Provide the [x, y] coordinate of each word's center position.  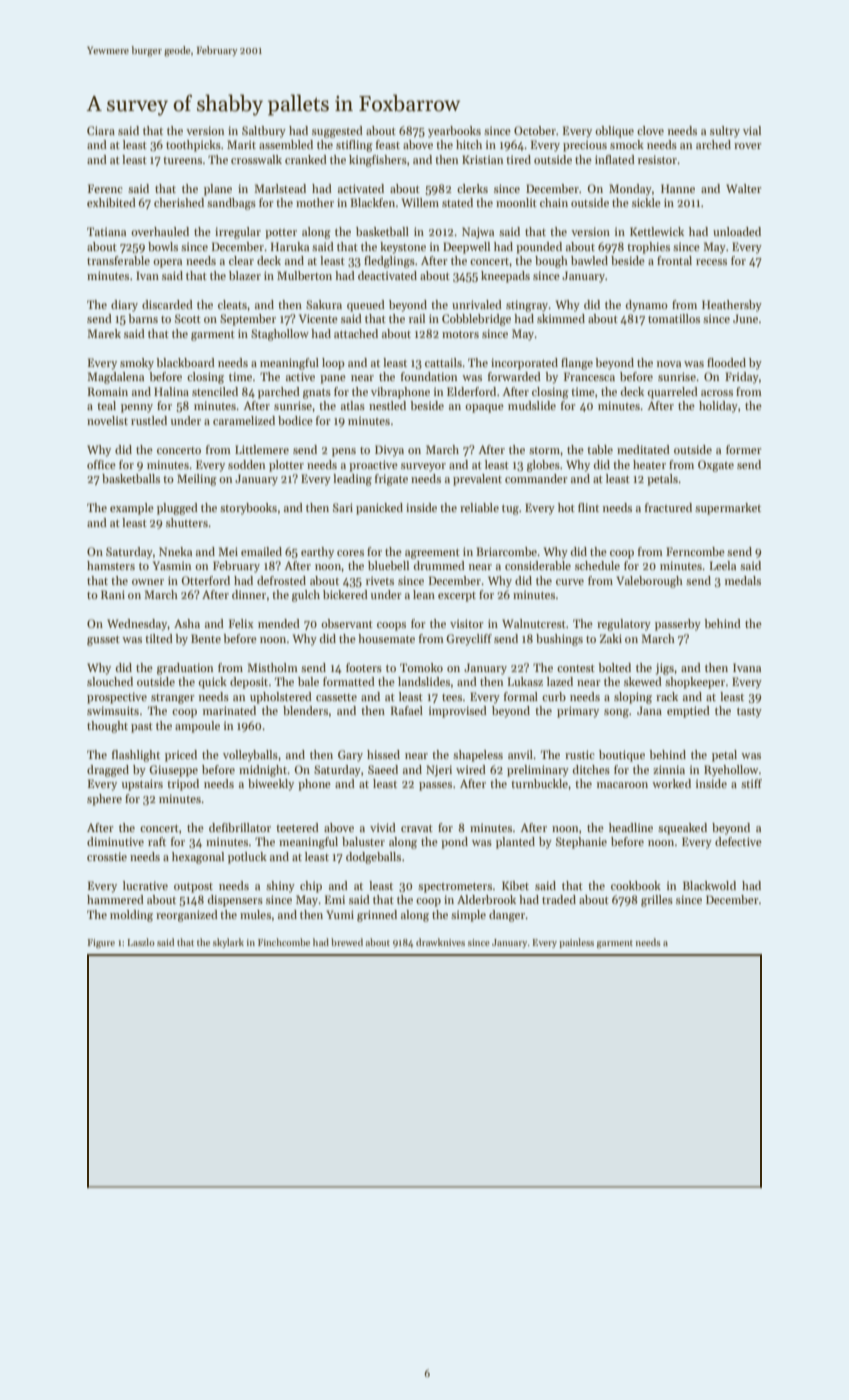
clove [650, 130]
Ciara [101, 130]
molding [131, 916]
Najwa [478, 233]
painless [576, 943]
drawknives [440, 942]
